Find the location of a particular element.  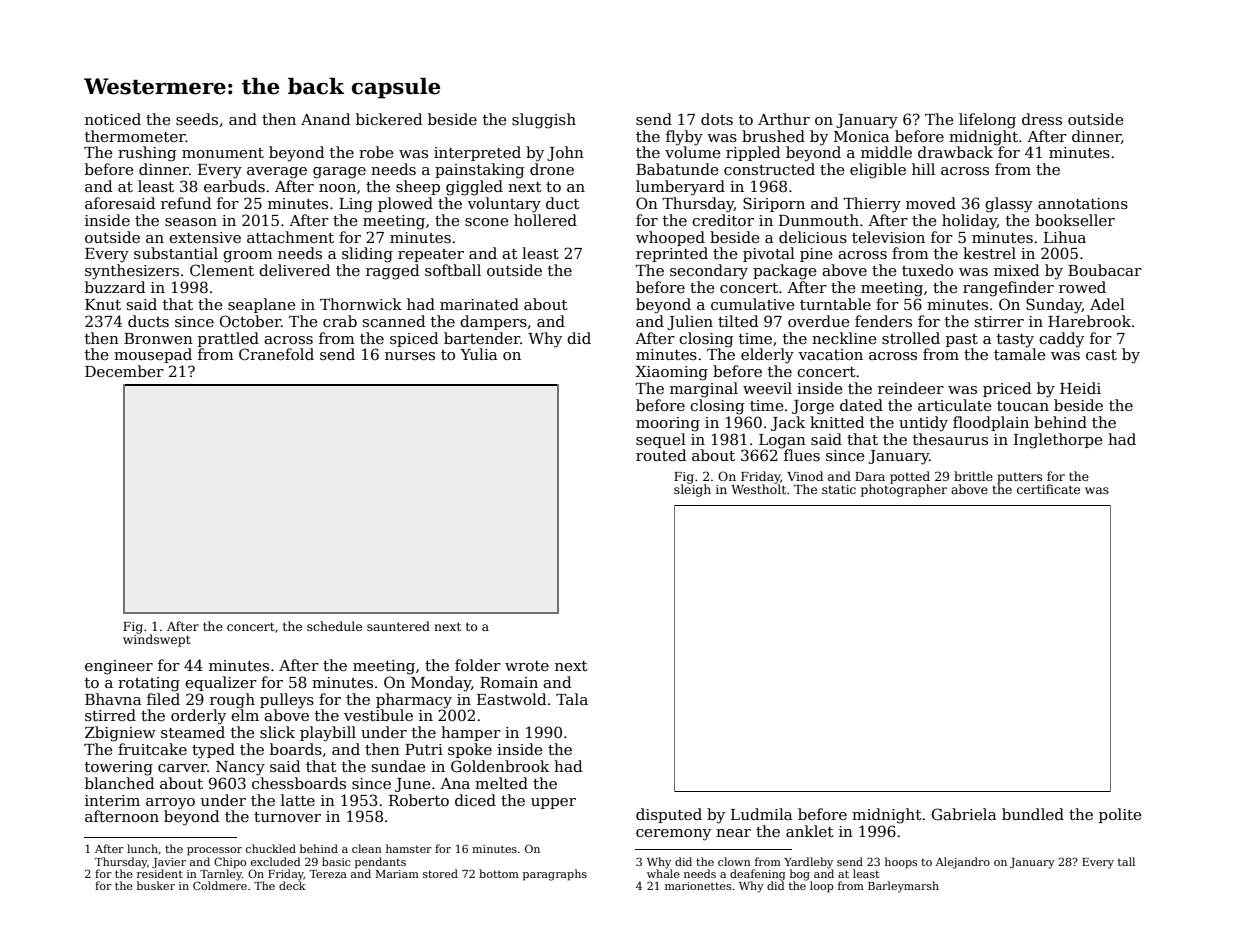

schedule is located at coordinates (334, 626).
